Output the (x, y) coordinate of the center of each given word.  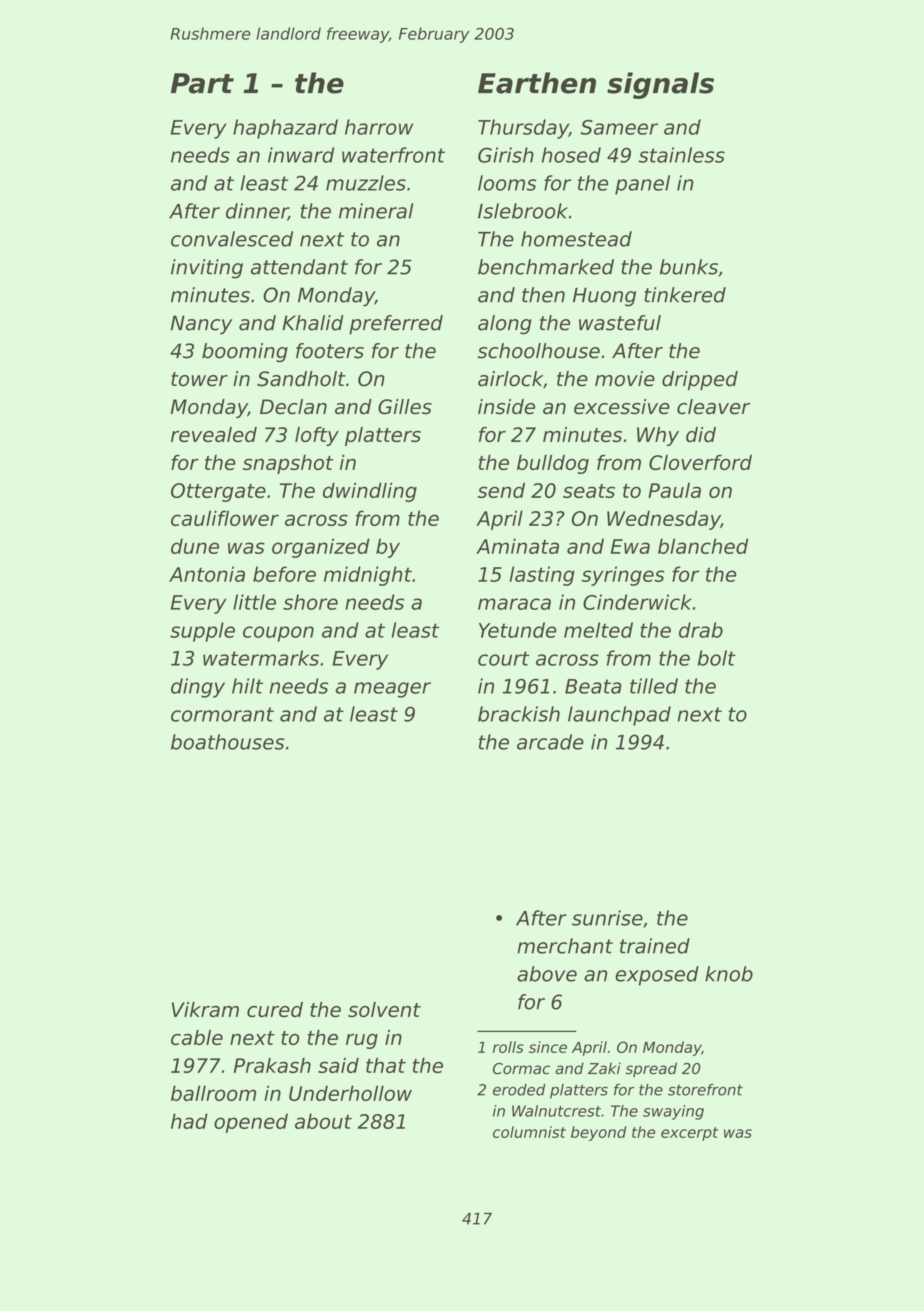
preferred (396, 325)
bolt (717, 658)
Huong (604, 297)
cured (275, 1009)
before (284, 574)
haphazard (285, 129)
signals (660, 85)
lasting (542, 576)
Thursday (523, 129)
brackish (519, 714)
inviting (207, 269)
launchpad (619, 716)
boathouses (228, 742)
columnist (529, 1132)
